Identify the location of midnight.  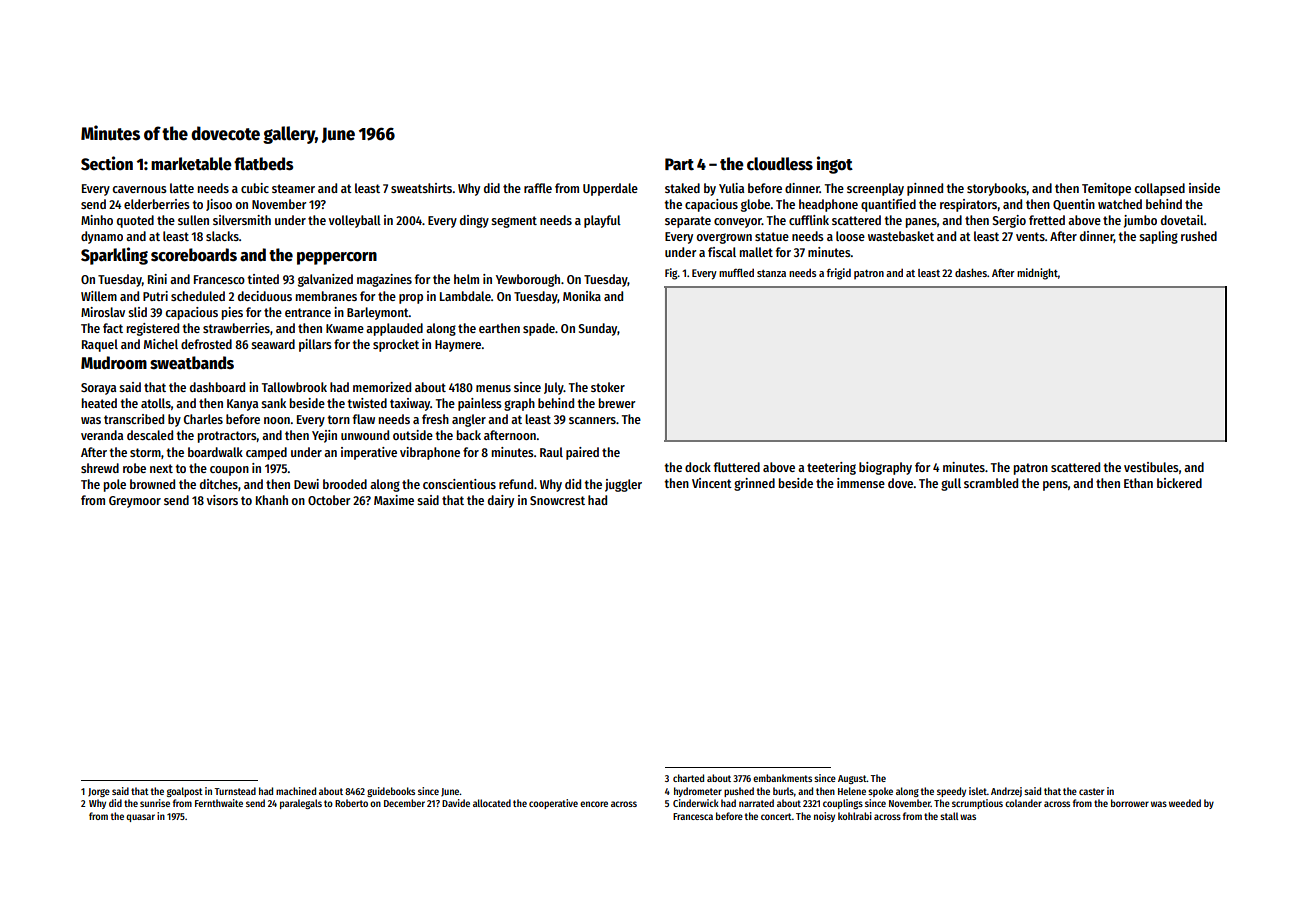
(1037, 274).
